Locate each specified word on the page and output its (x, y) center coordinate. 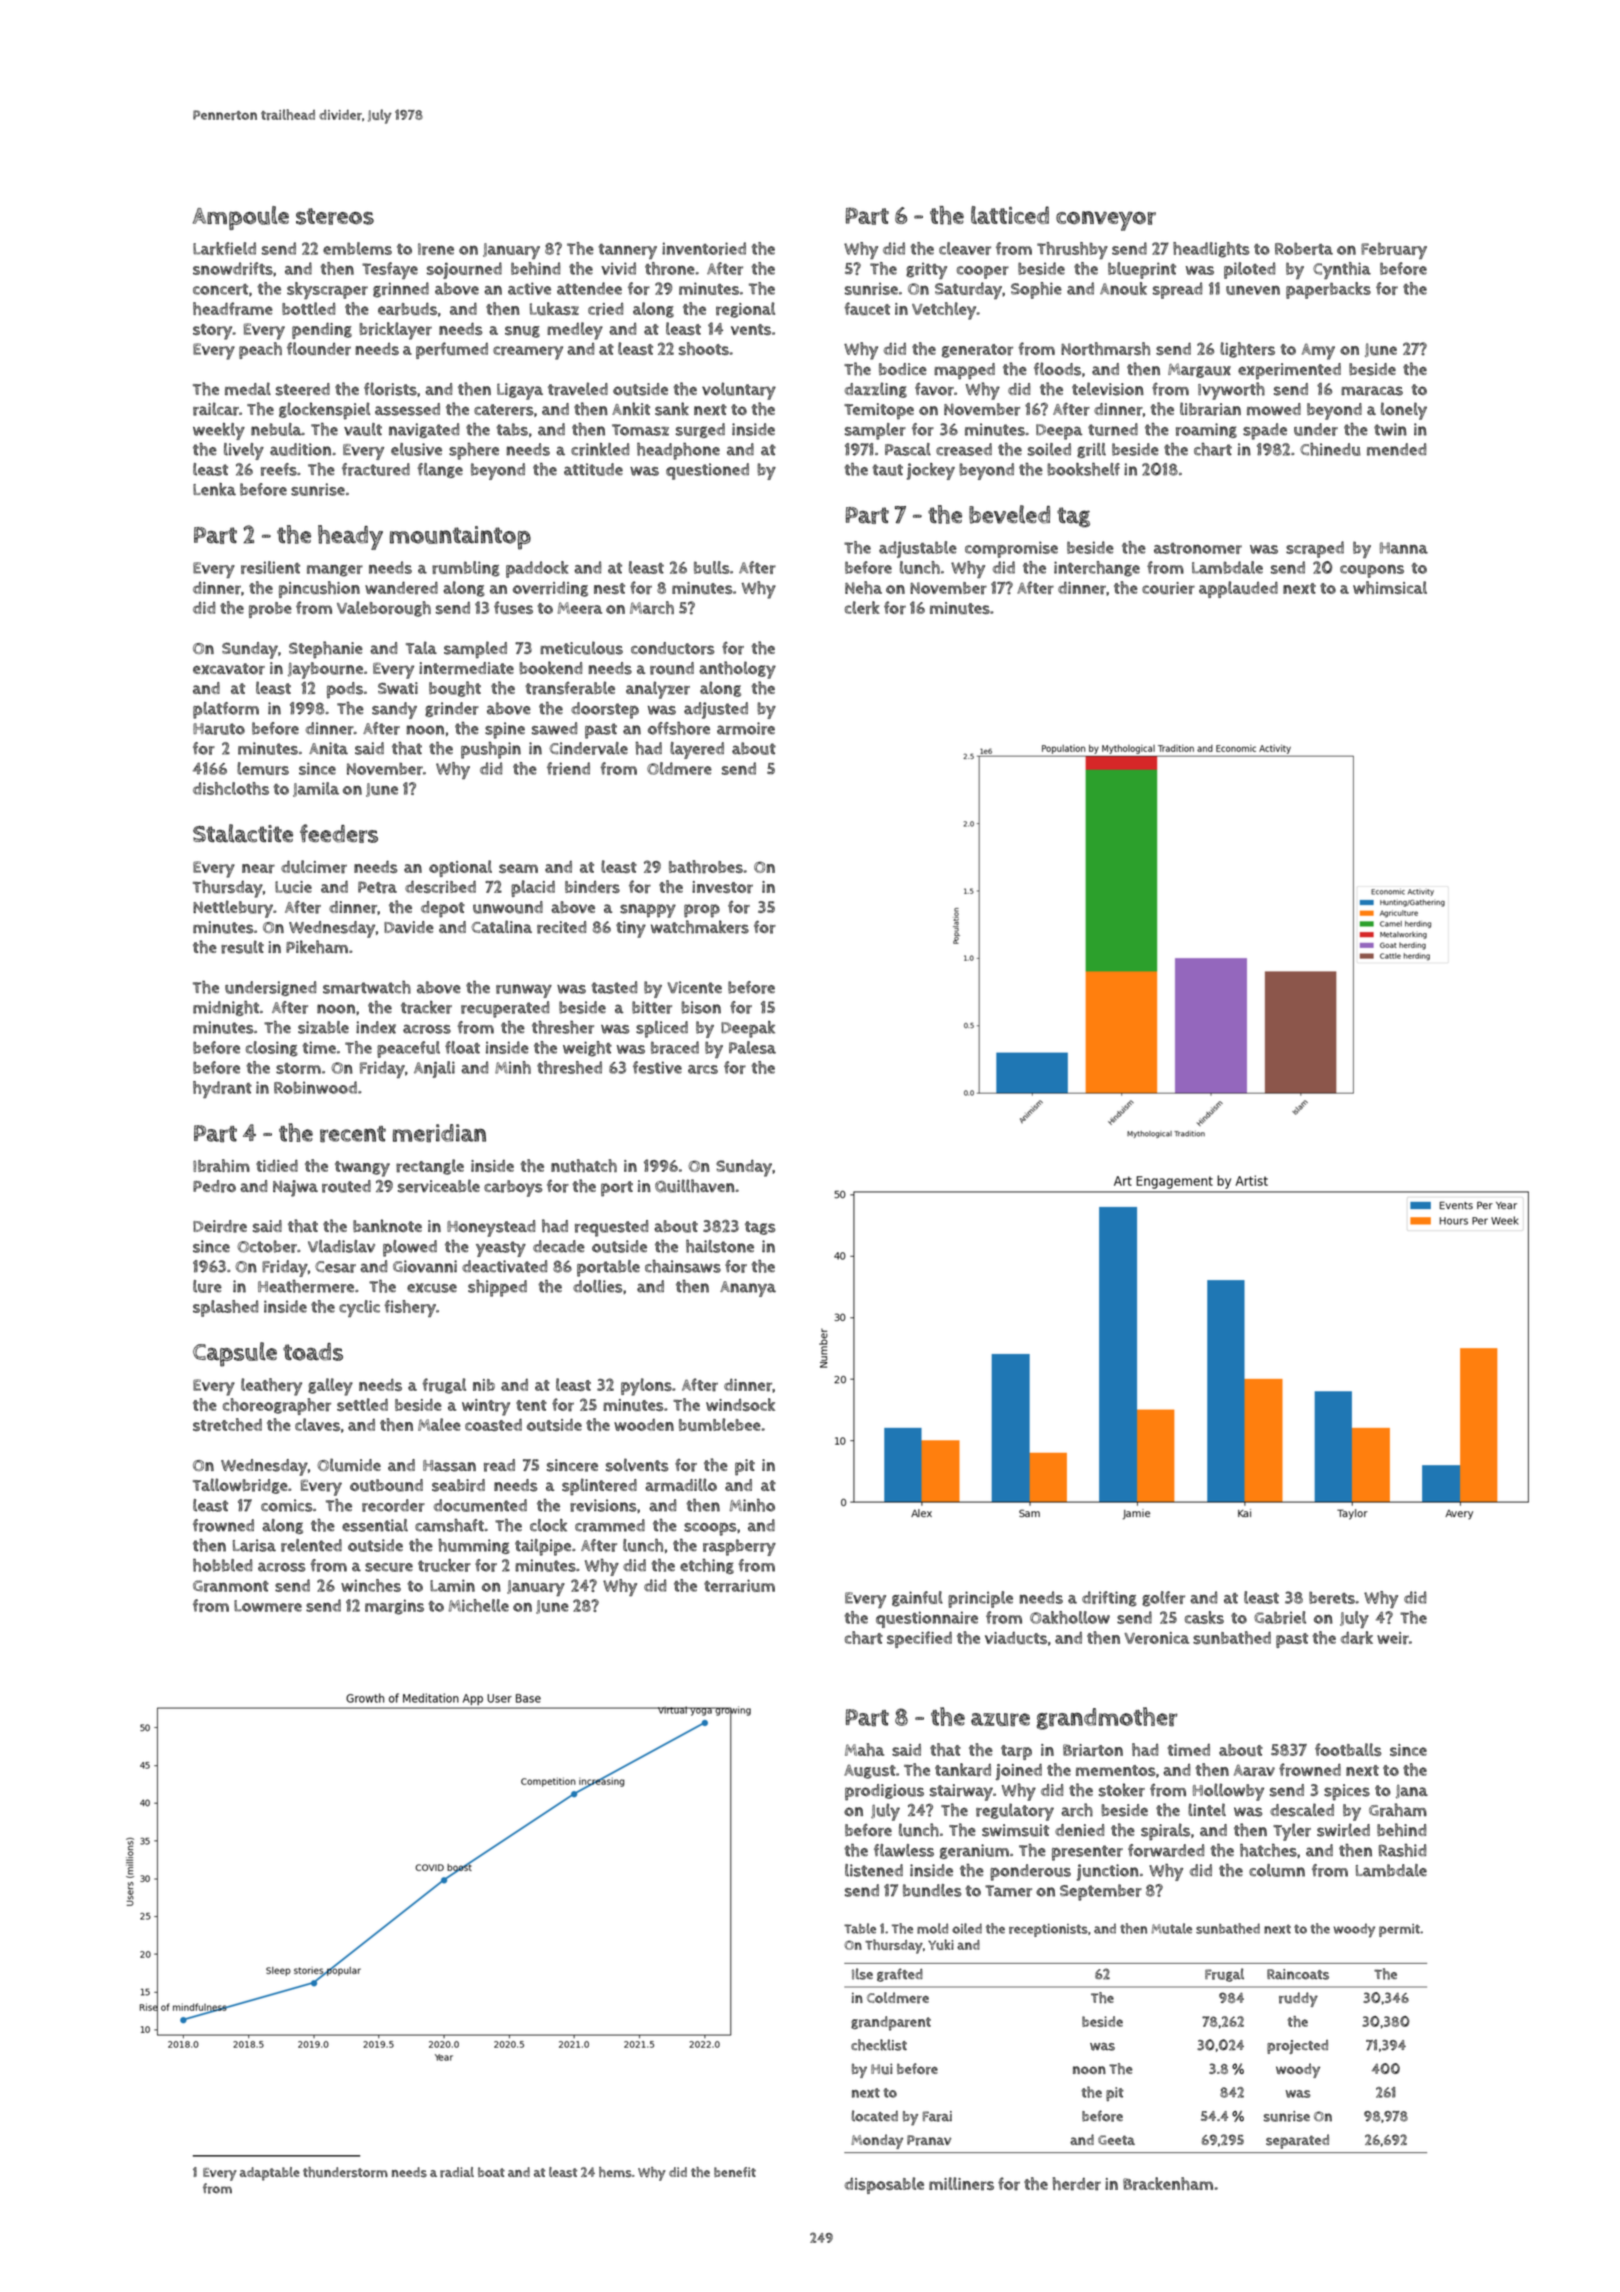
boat (491, 2172)
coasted (493, 1424)
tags (760, 1228)
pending (322, 330)
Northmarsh (1105, 349)
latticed (1010, 215)
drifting (1109, 1599)
